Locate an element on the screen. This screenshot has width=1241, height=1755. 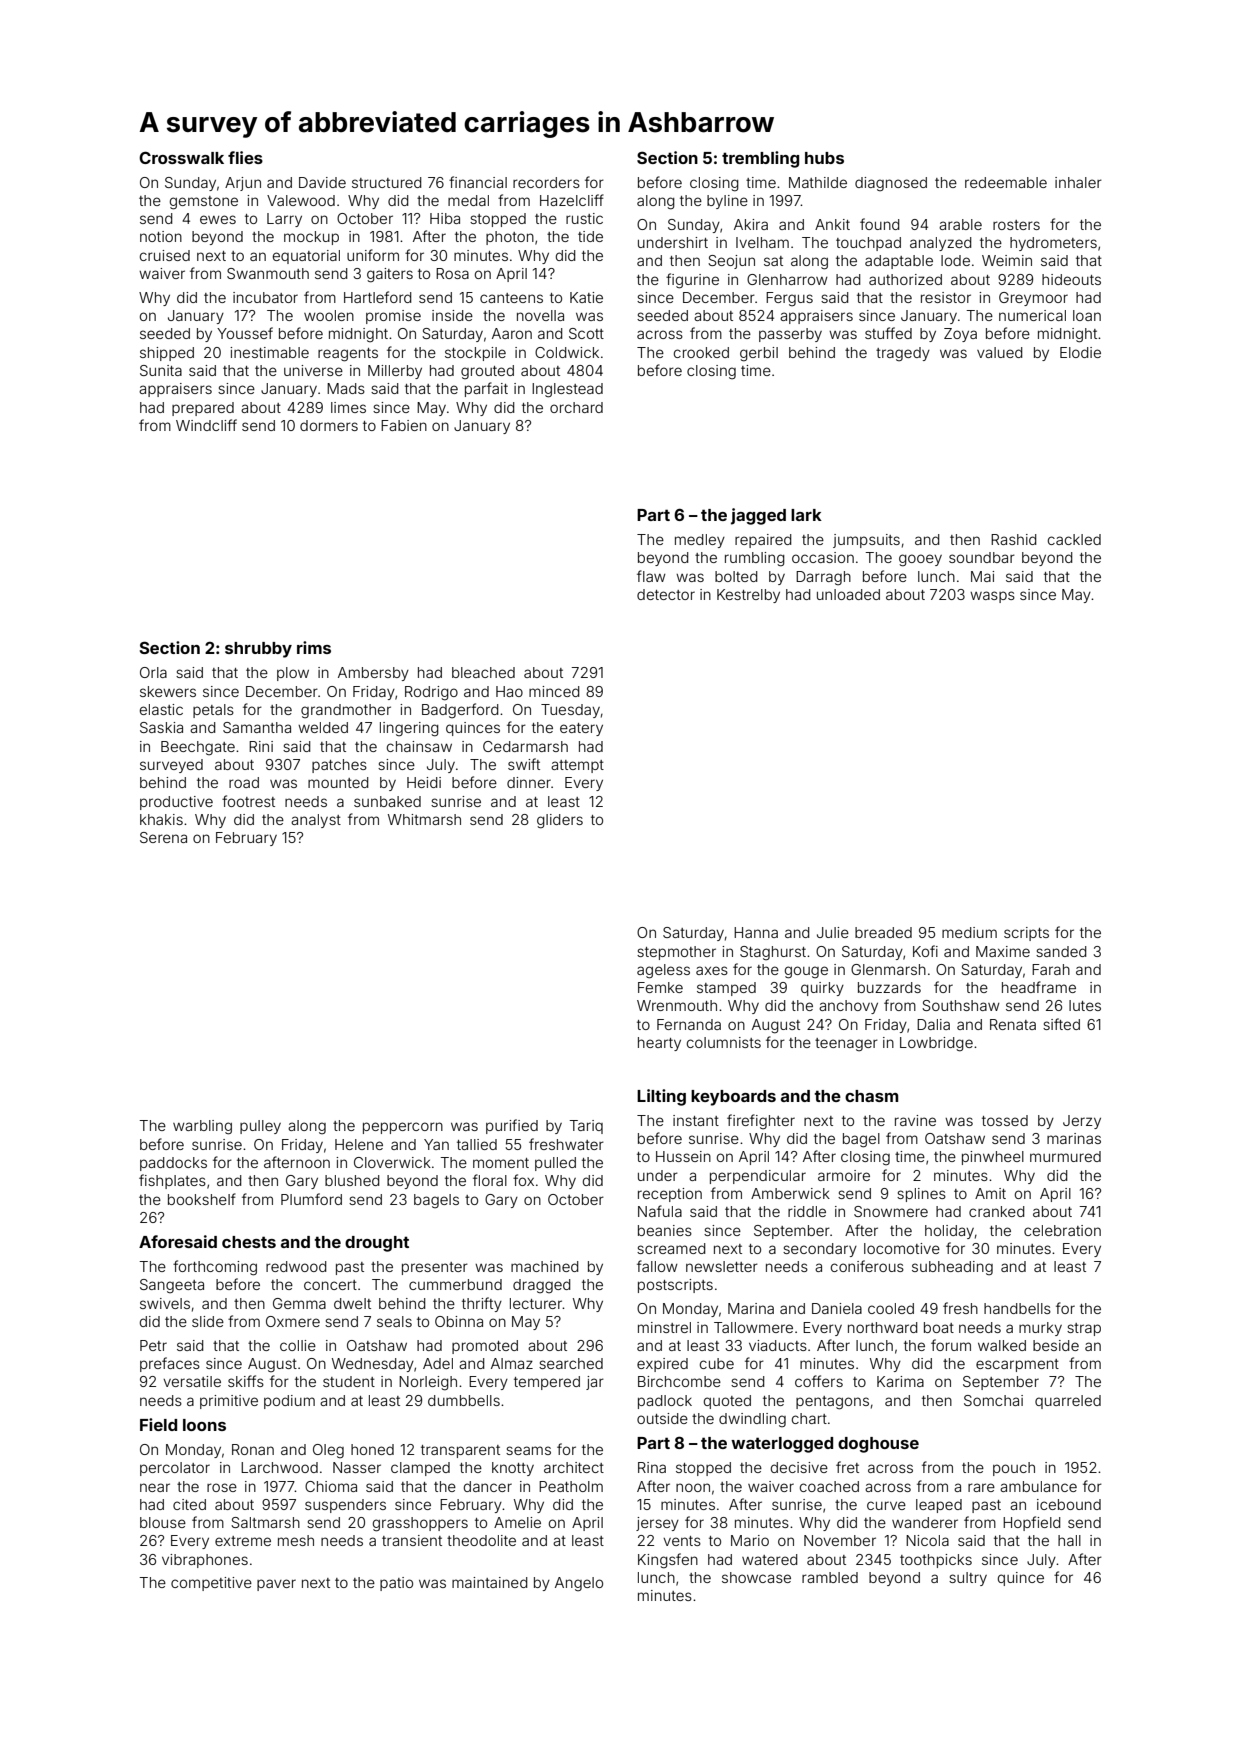
flaw is located at coordinates (651, 576).
